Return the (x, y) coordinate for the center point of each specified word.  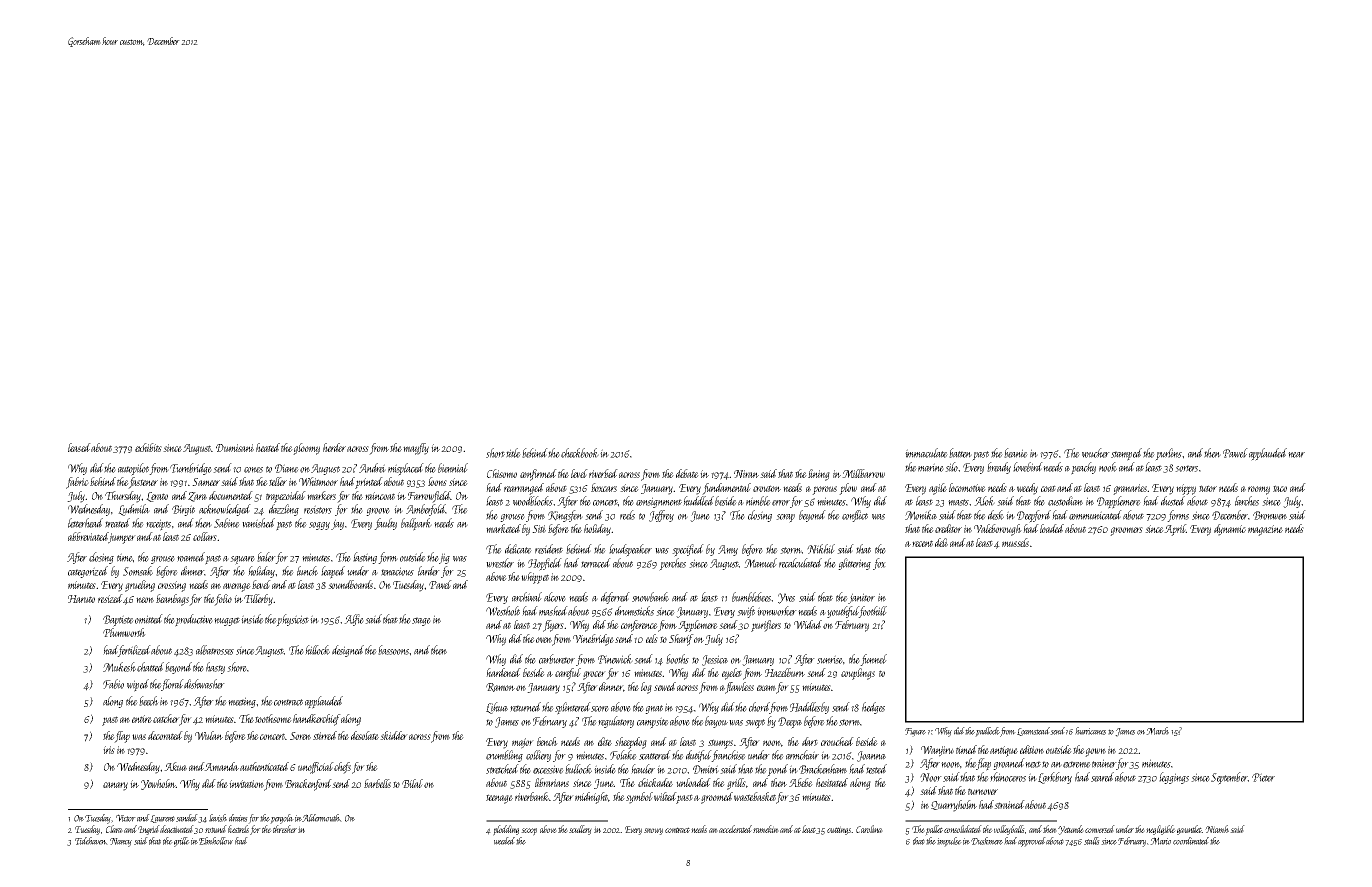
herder (334, 447)
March (1157, 731)
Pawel (1235, 453)
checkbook (580, 453)
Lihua (497, 708)
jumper (122, 538)
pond (777, 770)
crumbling (504, 756)
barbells (377, 783)
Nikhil (821, 549)
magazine (1265, 530)
